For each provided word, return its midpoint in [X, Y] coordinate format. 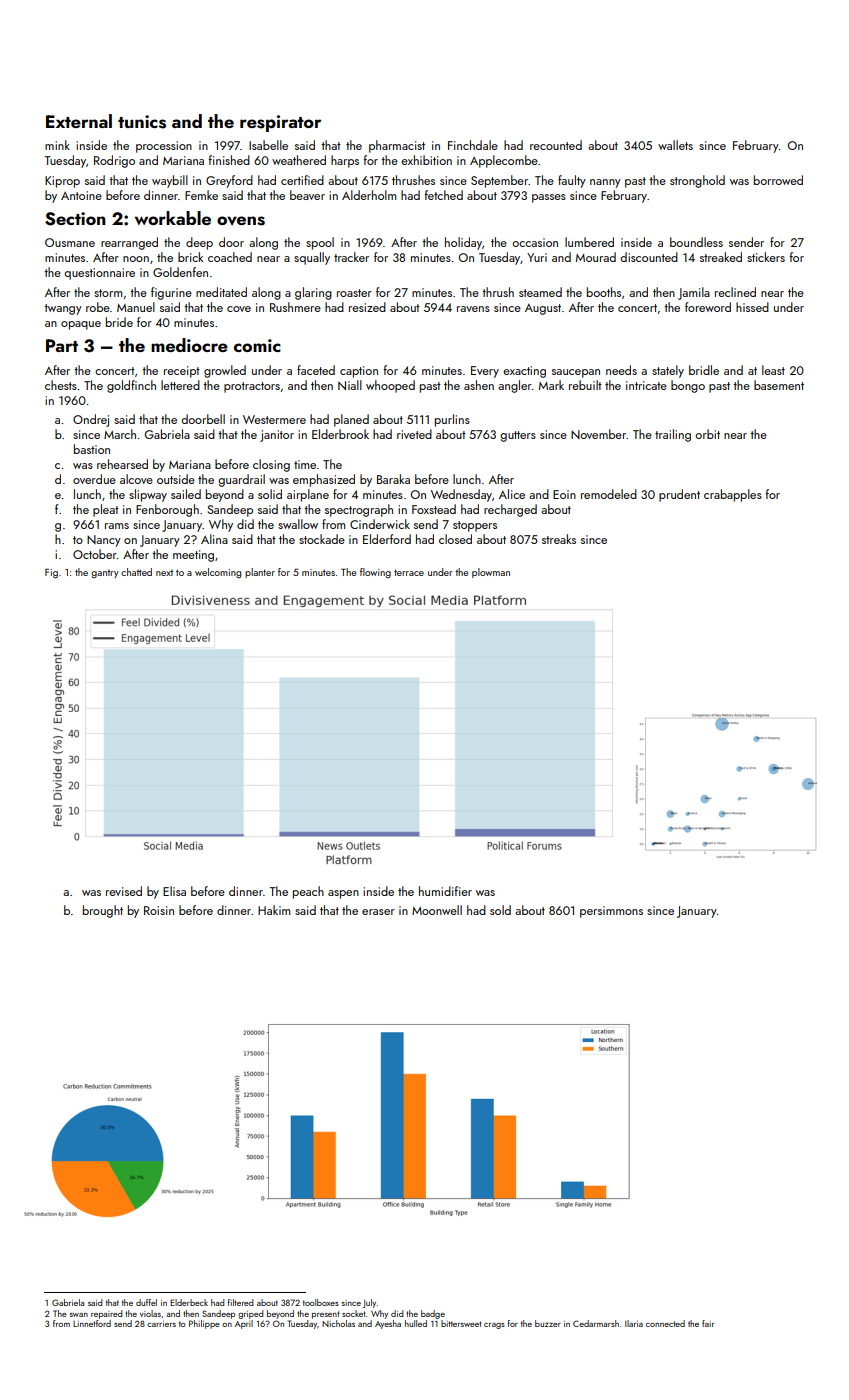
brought [103, 911]
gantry [105, 573]
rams [117, 526]
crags [494, 1326]
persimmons [611, 912]
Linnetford [92, 1323]
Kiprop [62, 182]
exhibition [426, 160]
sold [500, 910]
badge [433, 1314]
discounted [649, 257]
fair [708, 1323]
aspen [343, 894]
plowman [491, 573]
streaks [559, 539]
